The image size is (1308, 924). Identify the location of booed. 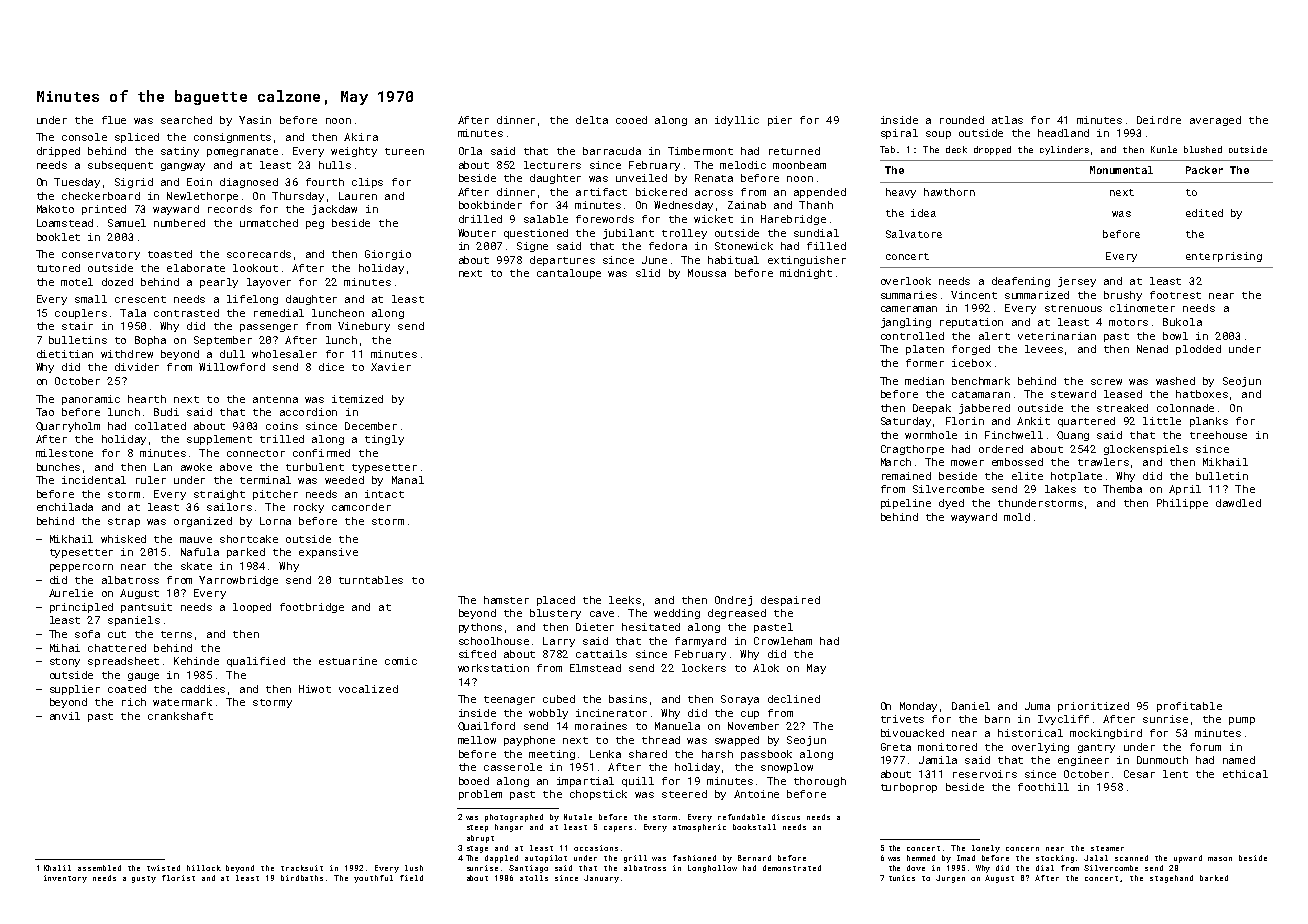
(474, 781).
